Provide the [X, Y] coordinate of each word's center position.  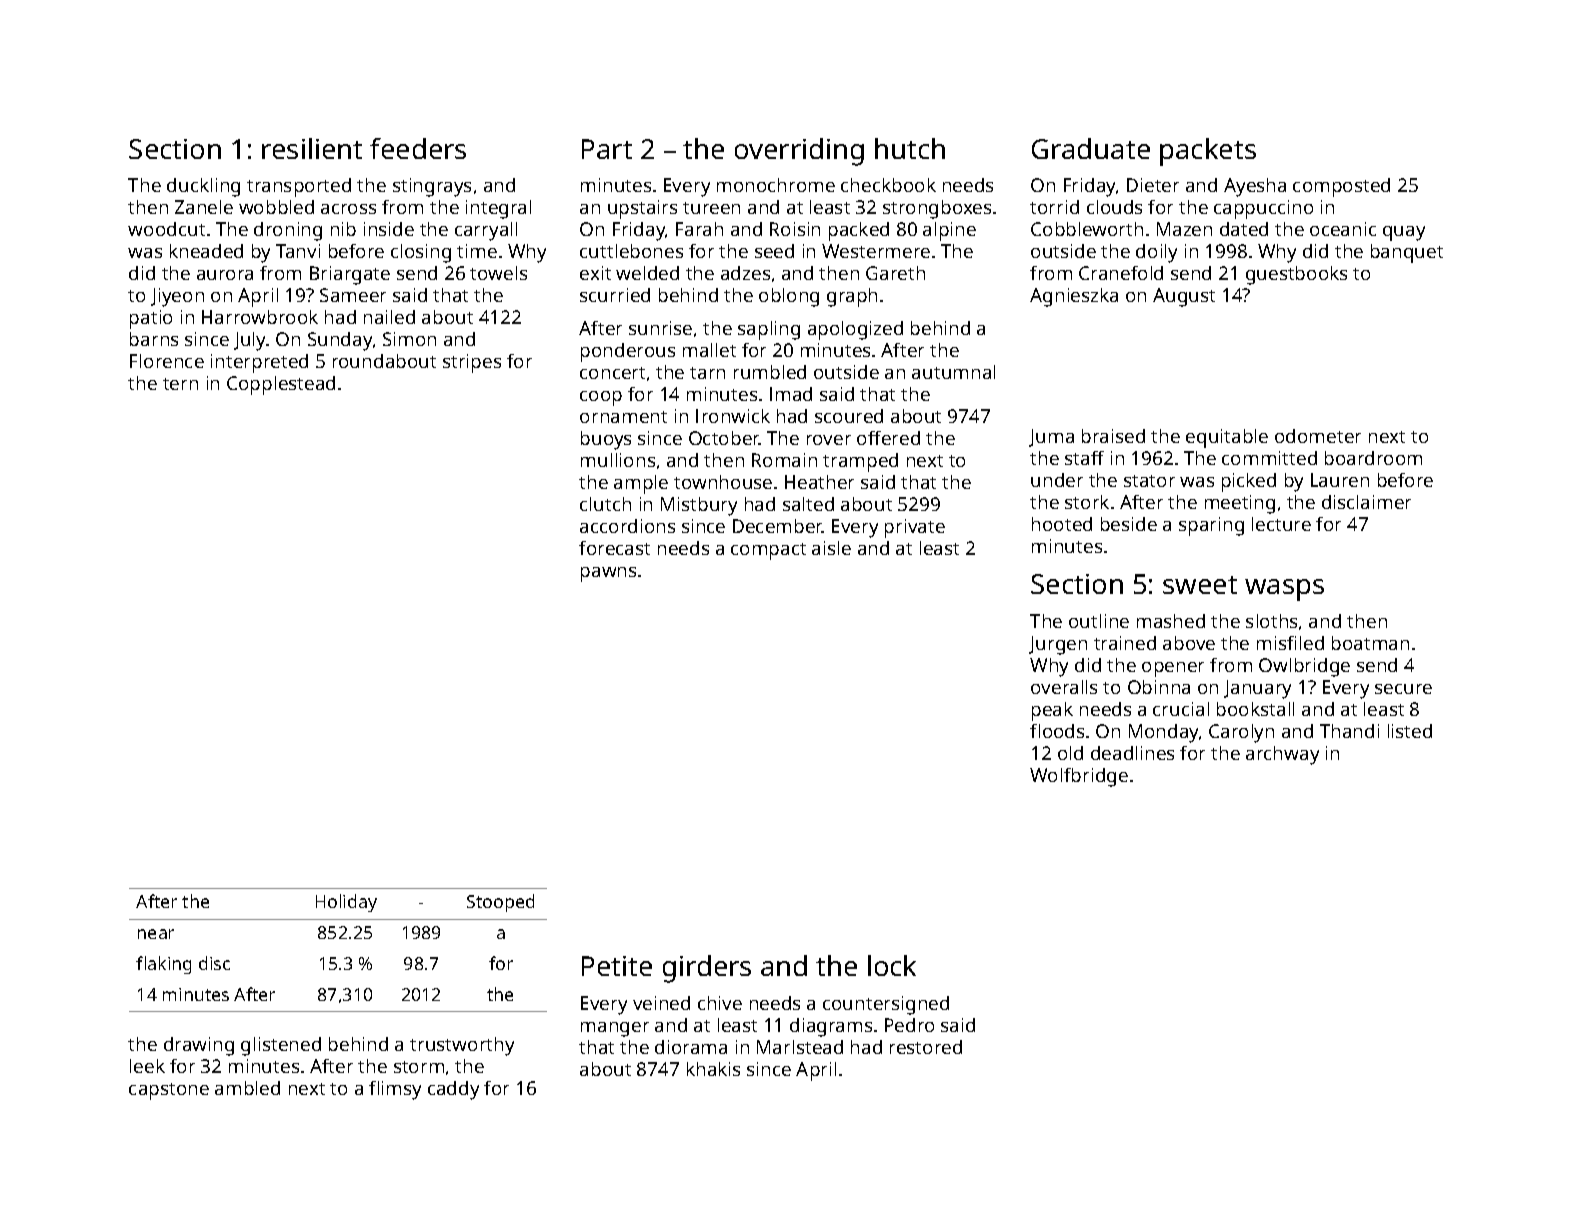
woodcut [166, 229]
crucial [1181, 709]
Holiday [346, 903]
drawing [199, 1046]
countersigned [886, 1005]
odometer [1318, 436]
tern [180, 384]
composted [1341, 187]
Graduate [1091, 148]
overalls [1064, 687]
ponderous [628, 352]
